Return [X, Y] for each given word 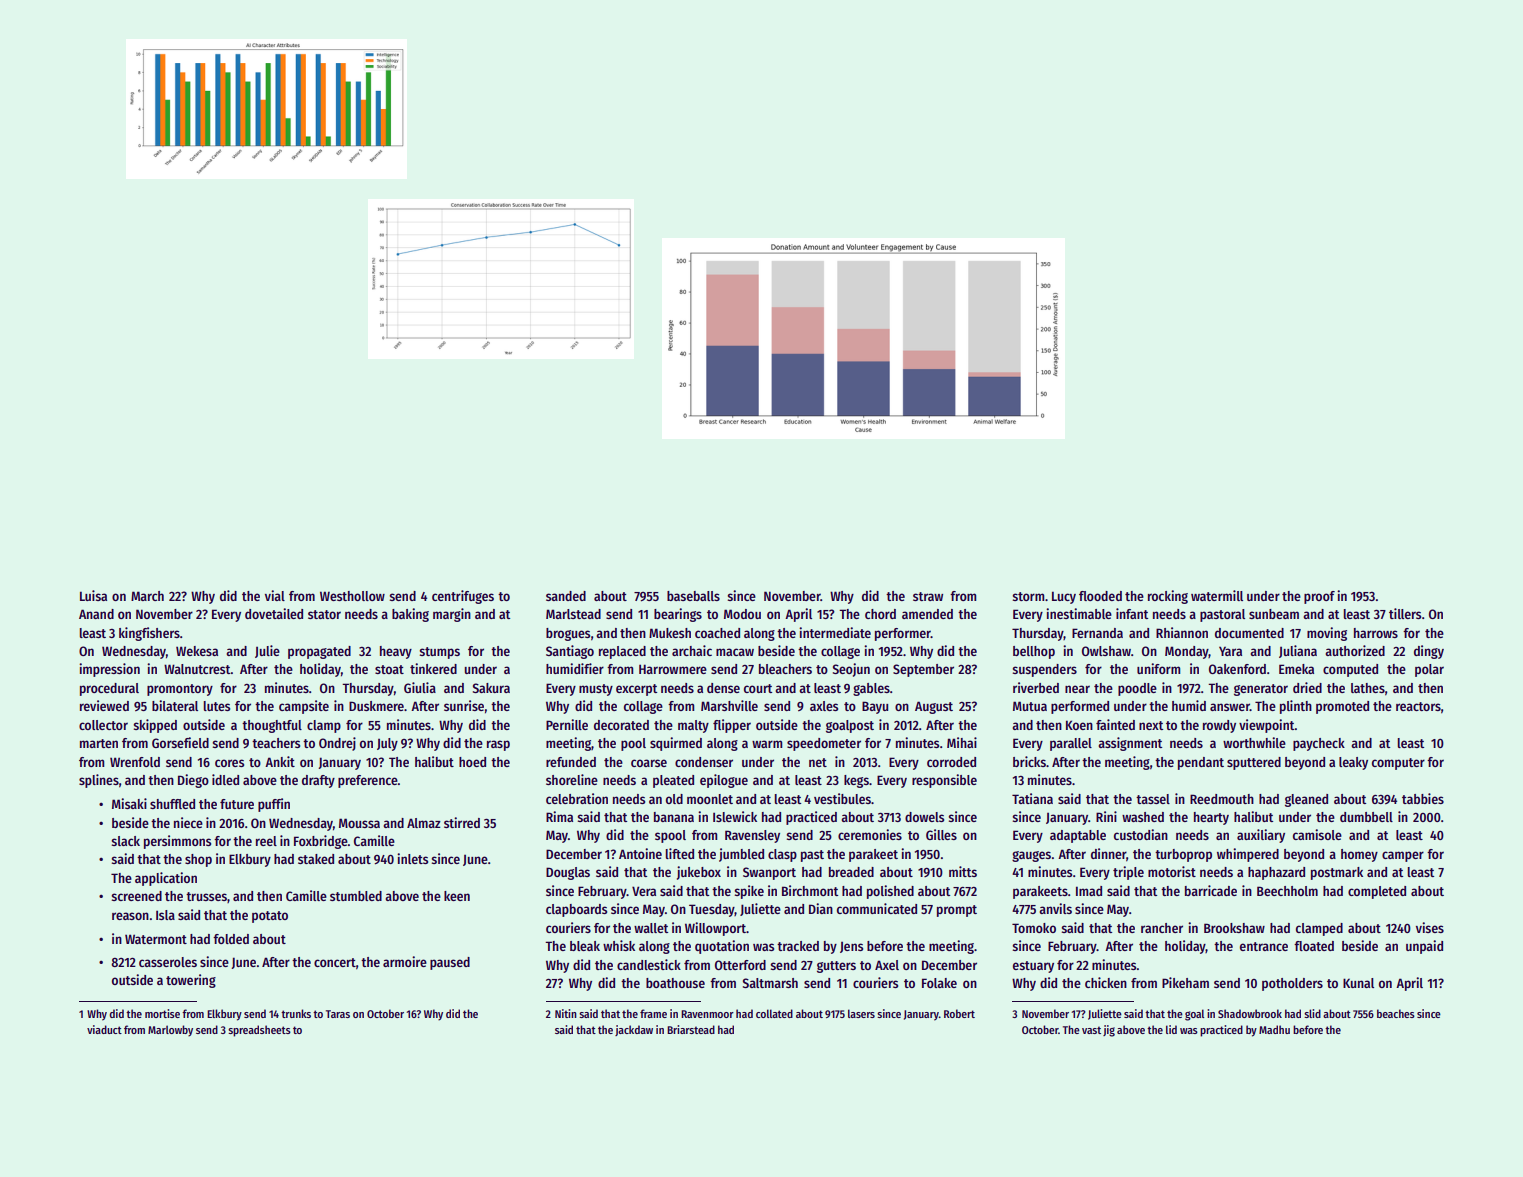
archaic [692, 650]
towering [191, 981]
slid [1312, 1013]
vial [275, 595]
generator [1261, 690]
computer [1398, 764]
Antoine [640, 853]
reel [266, 841]
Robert [959, 1013]
